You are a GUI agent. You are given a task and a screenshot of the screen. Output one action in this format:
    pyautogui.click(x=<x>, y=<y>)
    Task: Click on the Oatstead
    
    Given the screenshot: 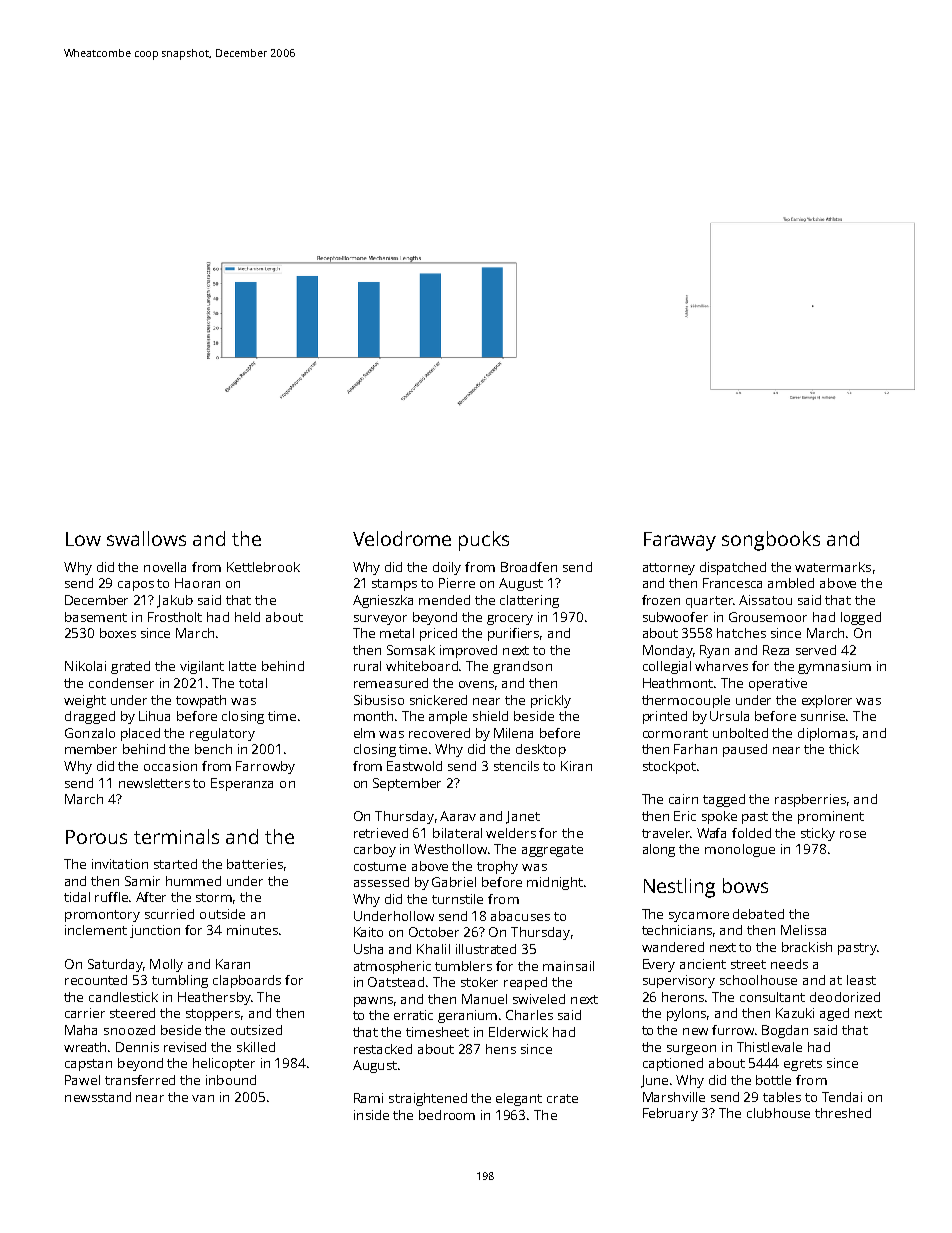 What is the action you would take?
    pyautogui.click(x=396, y=982)
